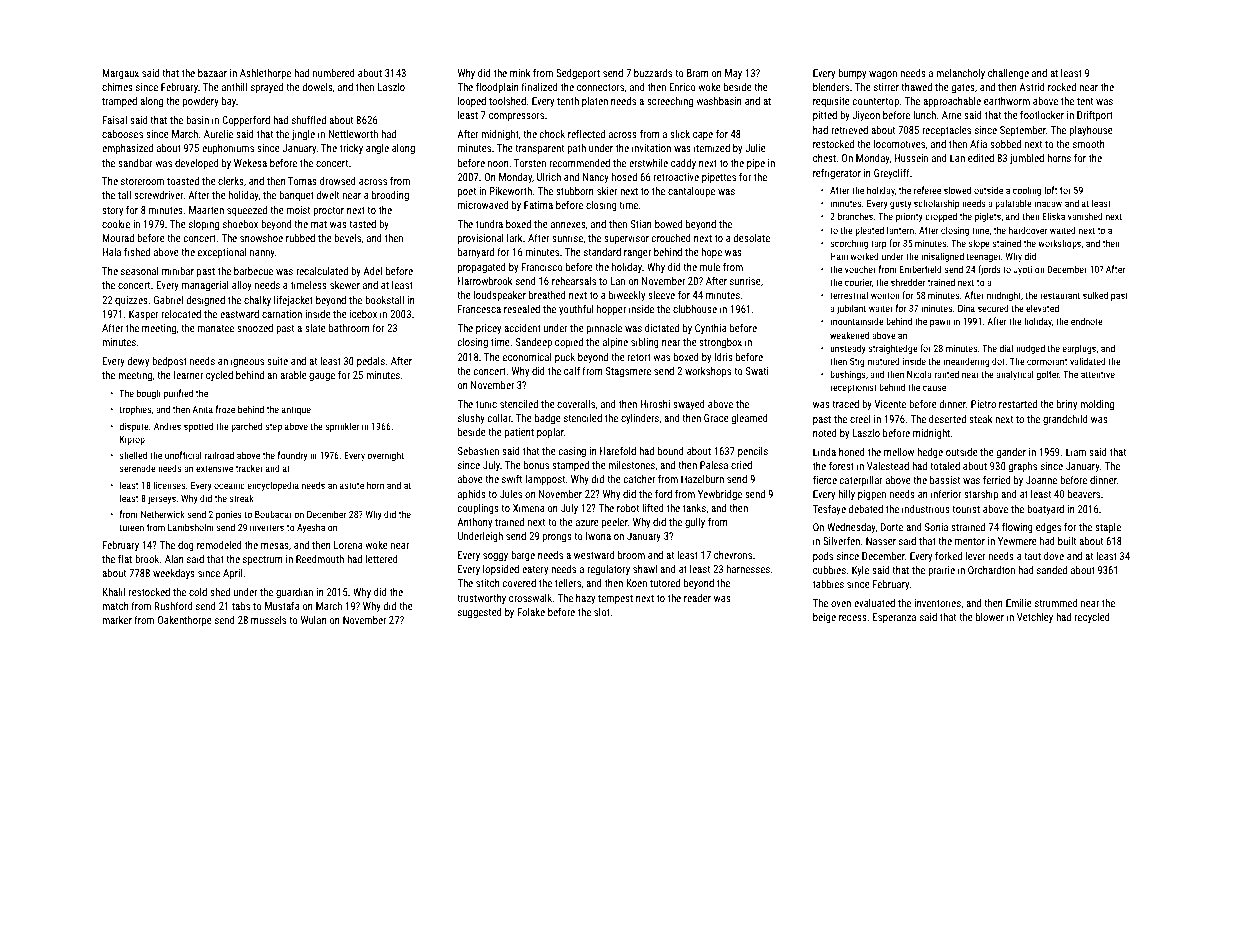 Image resolution: width=1233 pixels, height=952 pixels. I want to click on bazaar, so click(212, 73).
